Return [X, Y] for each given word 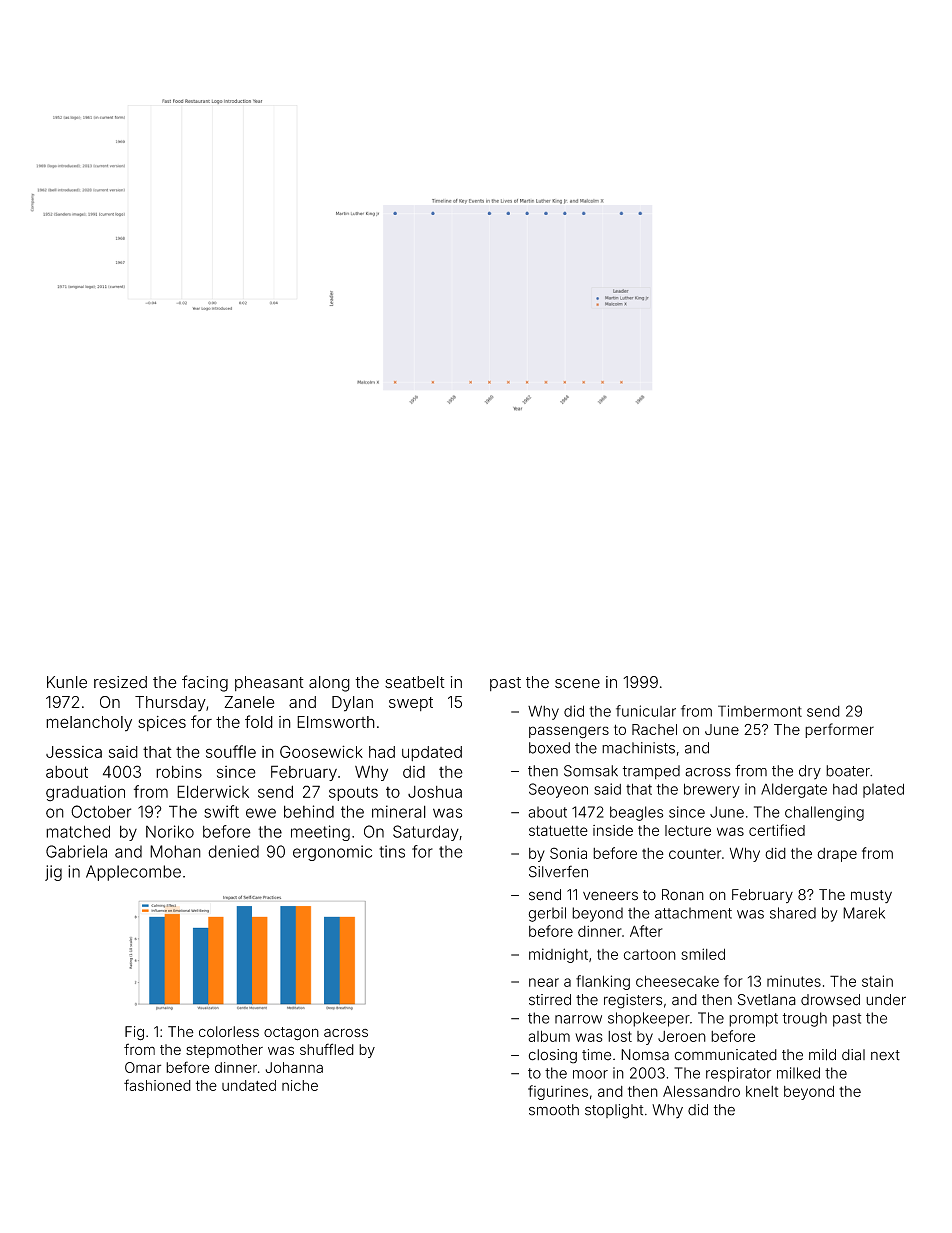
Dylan [352, 704]
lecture [688, 830]
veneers [610, 896]
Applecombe [133, 873]
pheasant [269, 683]
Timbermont [760, 711]
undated [249, 1085]
